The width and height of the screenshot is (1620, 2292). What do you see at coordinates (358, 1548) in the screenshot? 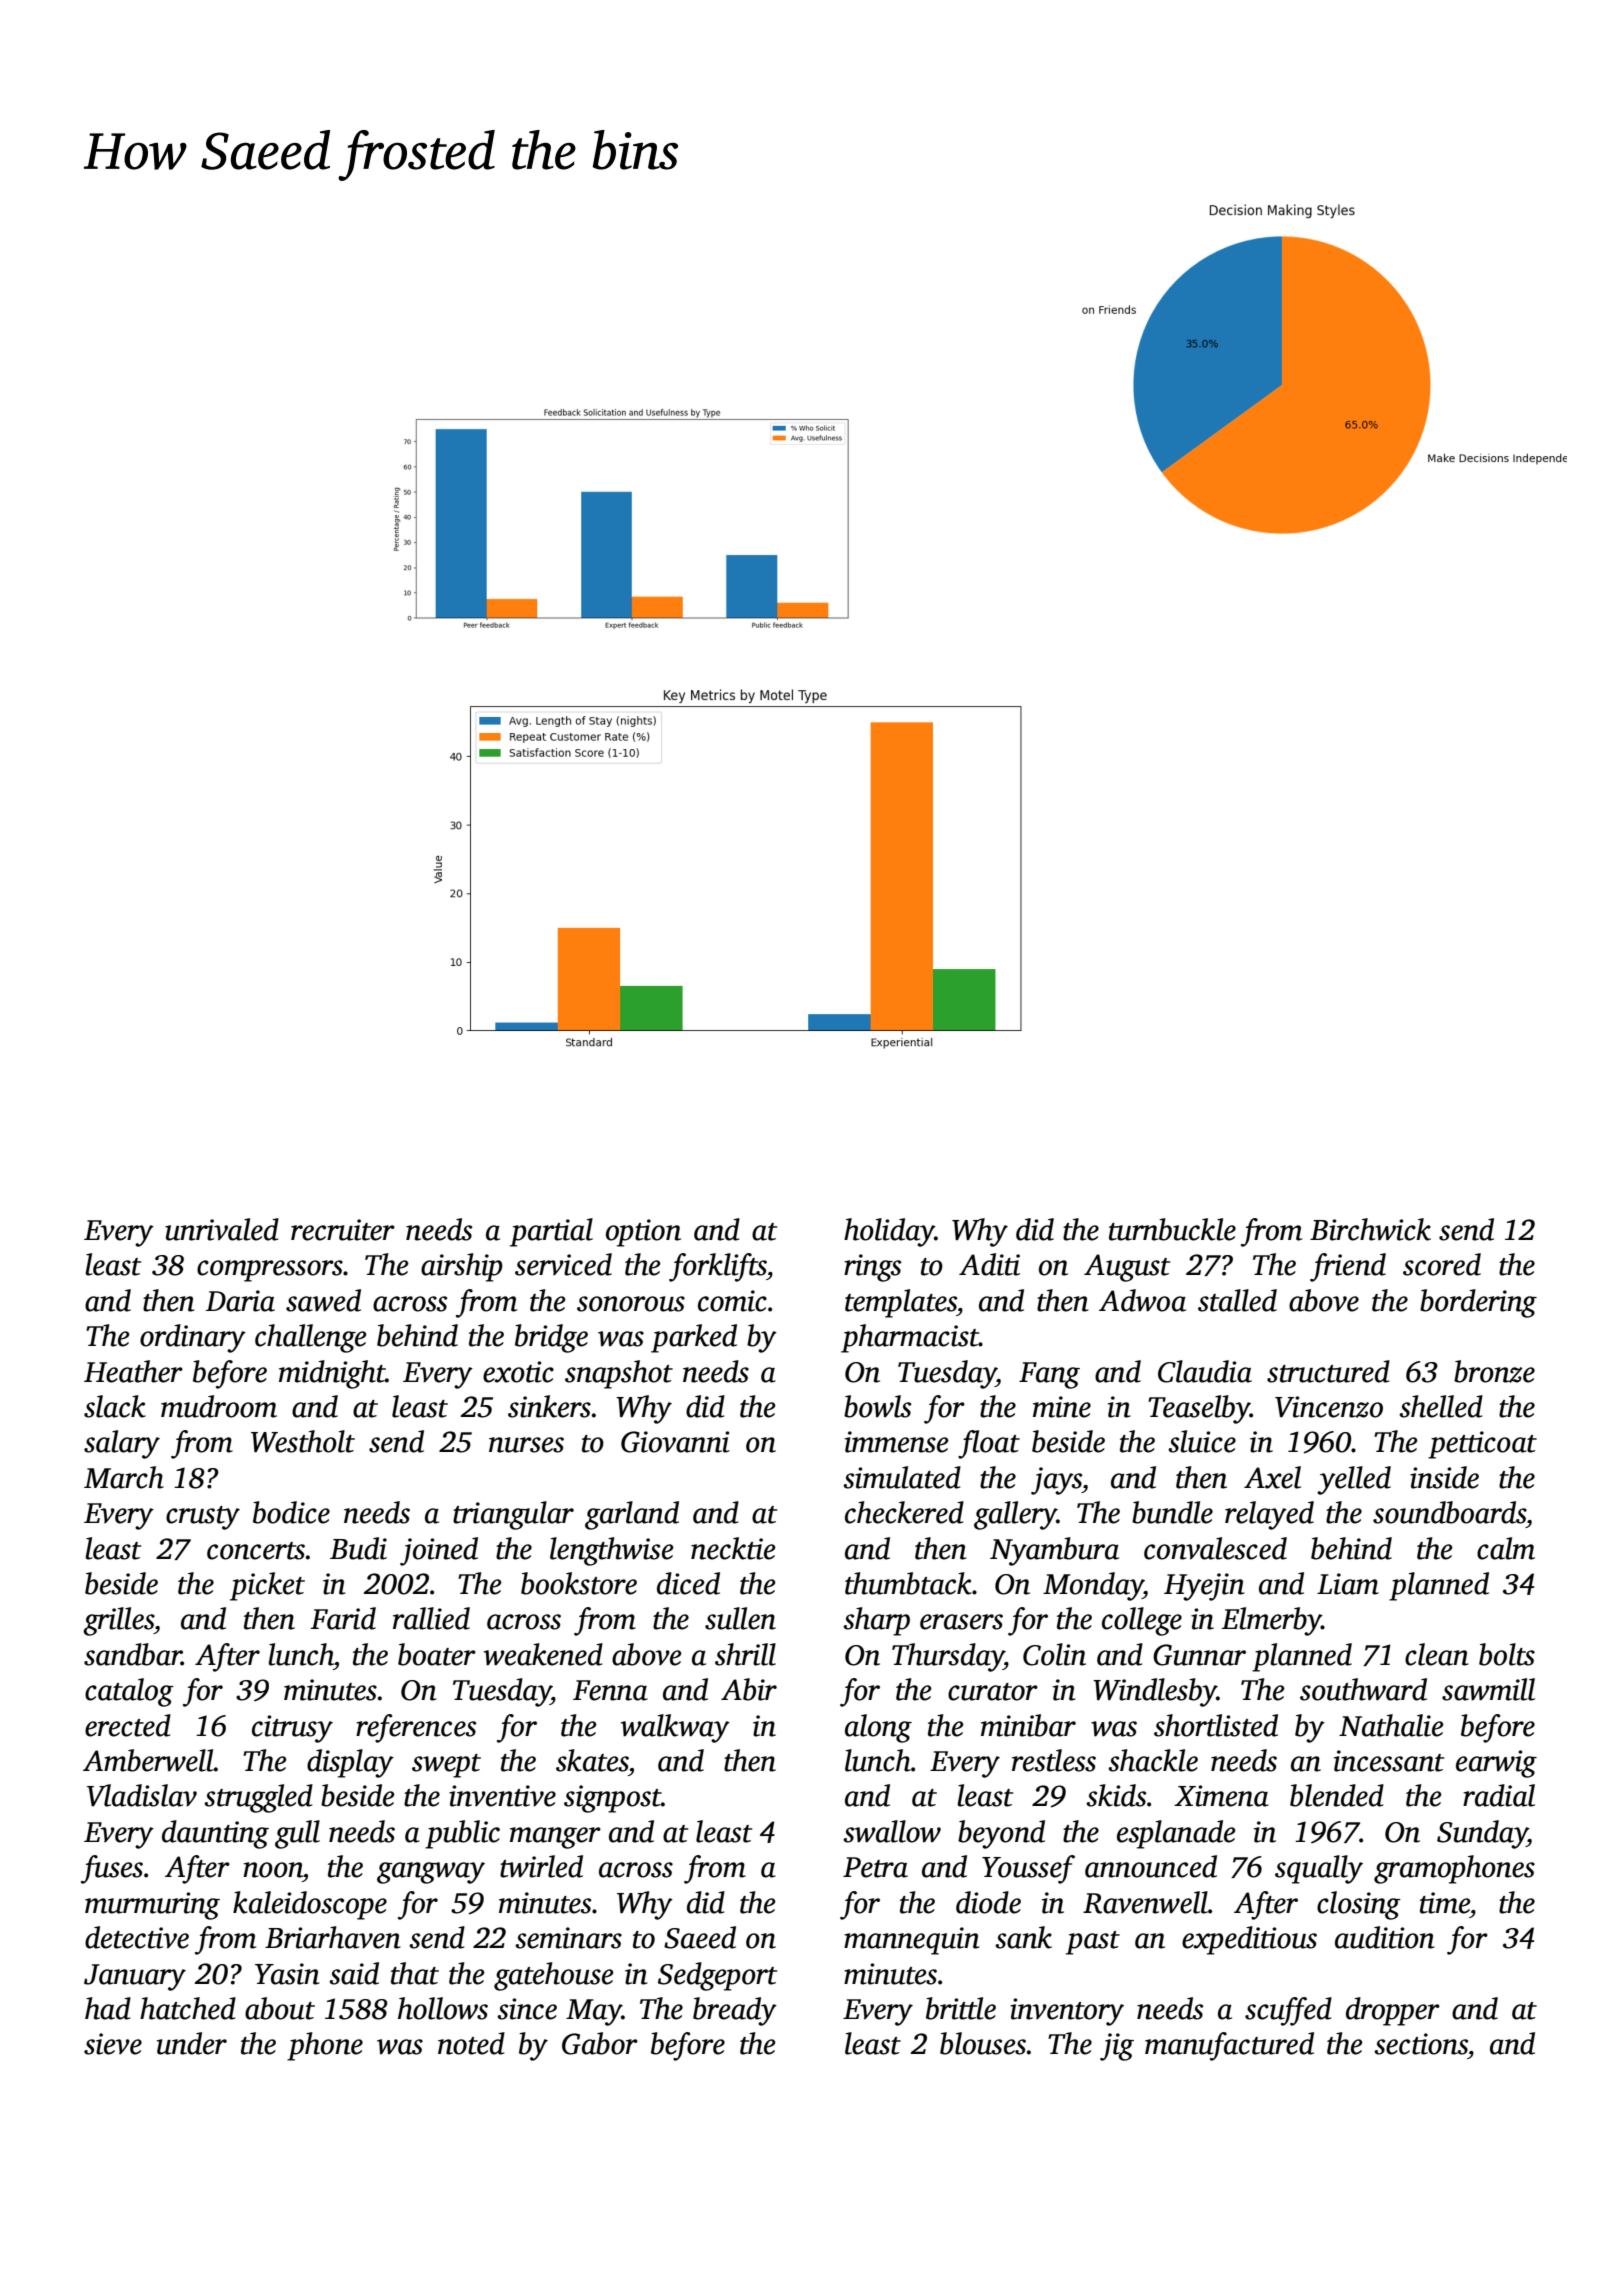
I see `Budi` at bounding box center [358, 1548].
